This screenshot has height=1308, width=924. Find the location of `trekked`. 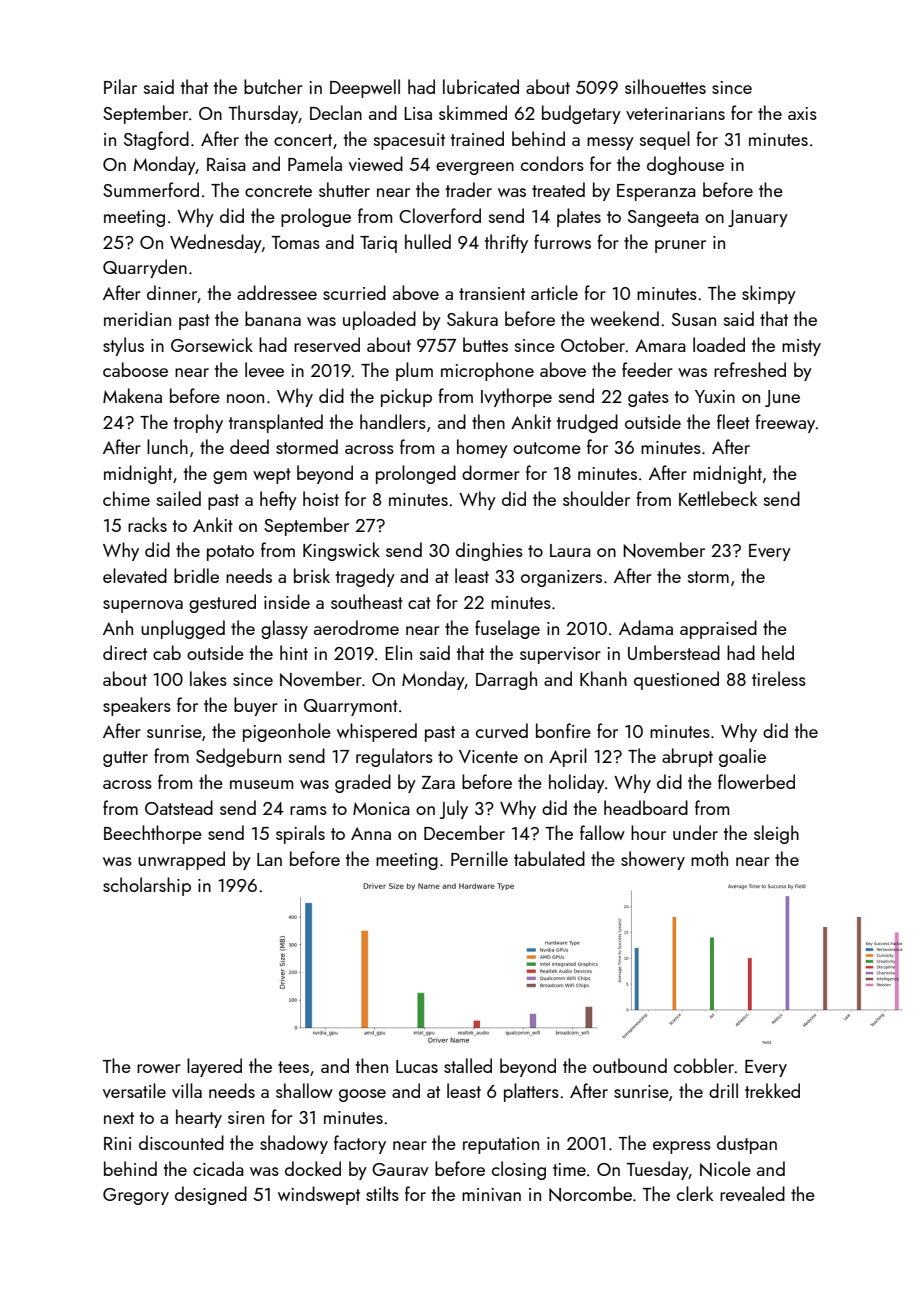

trekked is located at coordinates (772, 1090).
